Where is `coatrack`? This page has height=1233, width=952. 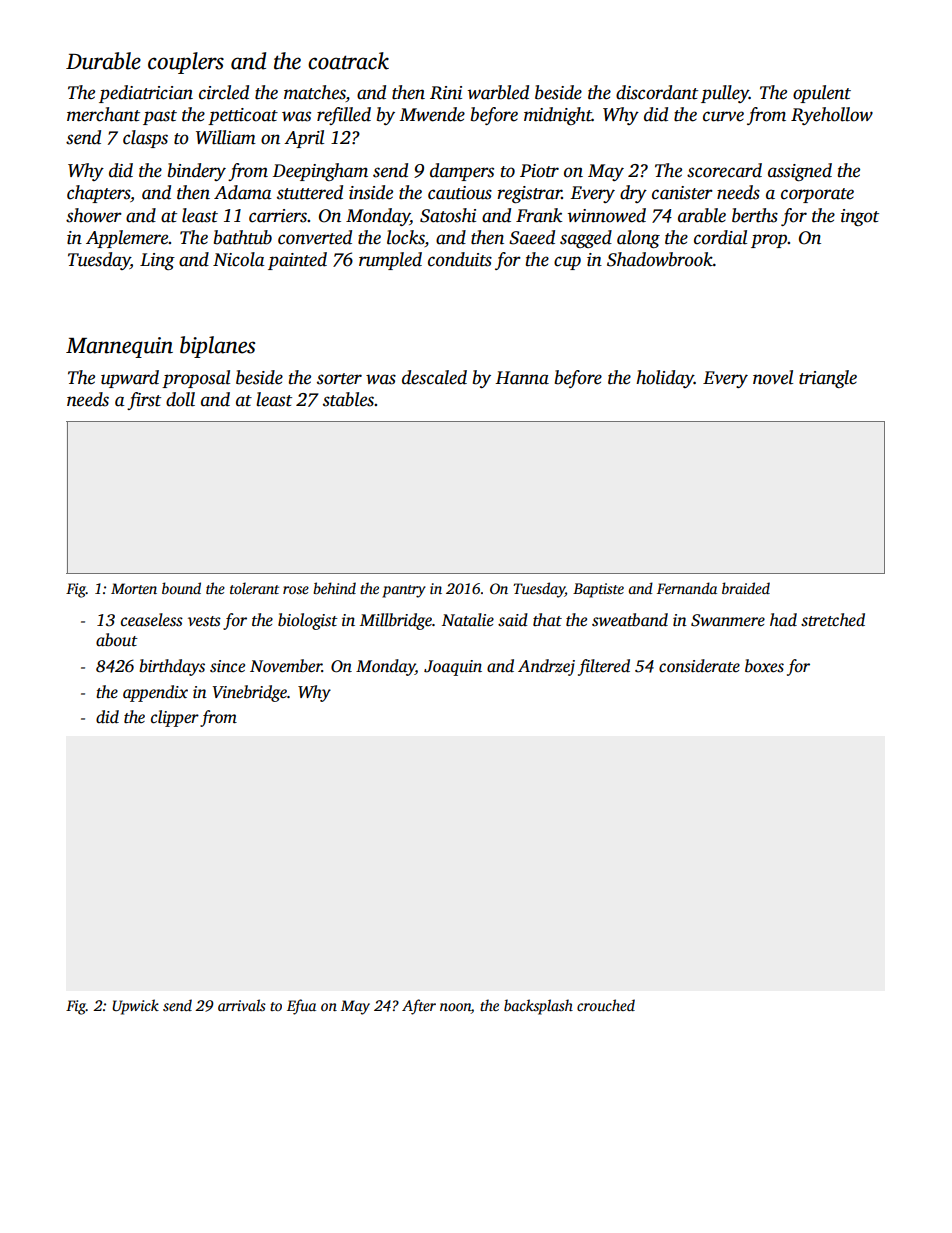
coatrack is located at coordinates (348, 61).
